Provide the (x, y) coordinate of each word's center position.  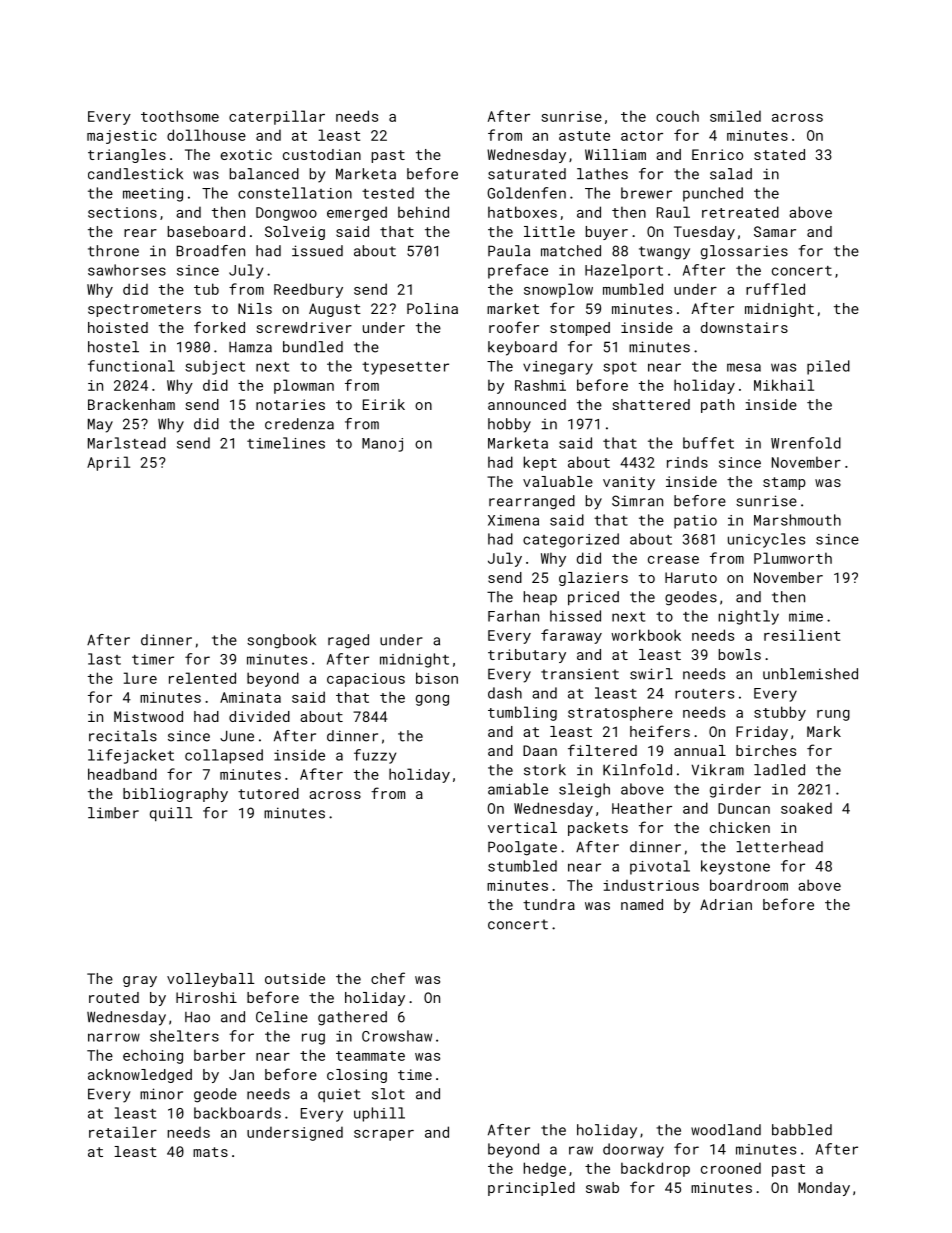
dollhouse (206, 135)
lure (140, 678)
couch (677, 116)
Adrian (726, 904)
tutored (268, 793)
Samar (775, 231)
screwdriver (304, 327)
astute (584, 136)
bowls (740, 654)
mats (210, 1152)
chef (388, 978)
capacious (366, 680)
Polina (432, 308)
